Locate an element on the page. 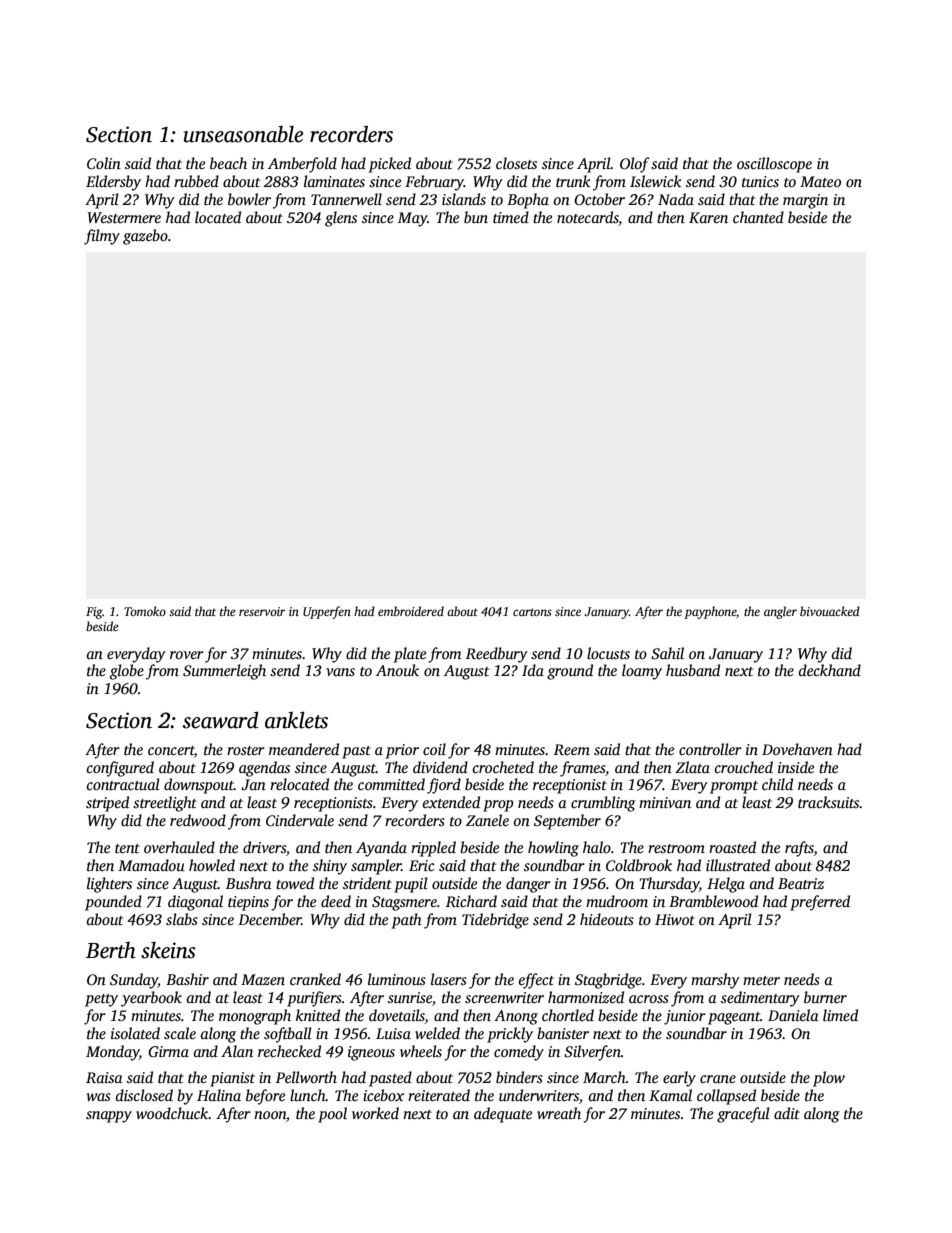 The image size is (952, 1233). reservoir is located at coordinates (262, 611).
